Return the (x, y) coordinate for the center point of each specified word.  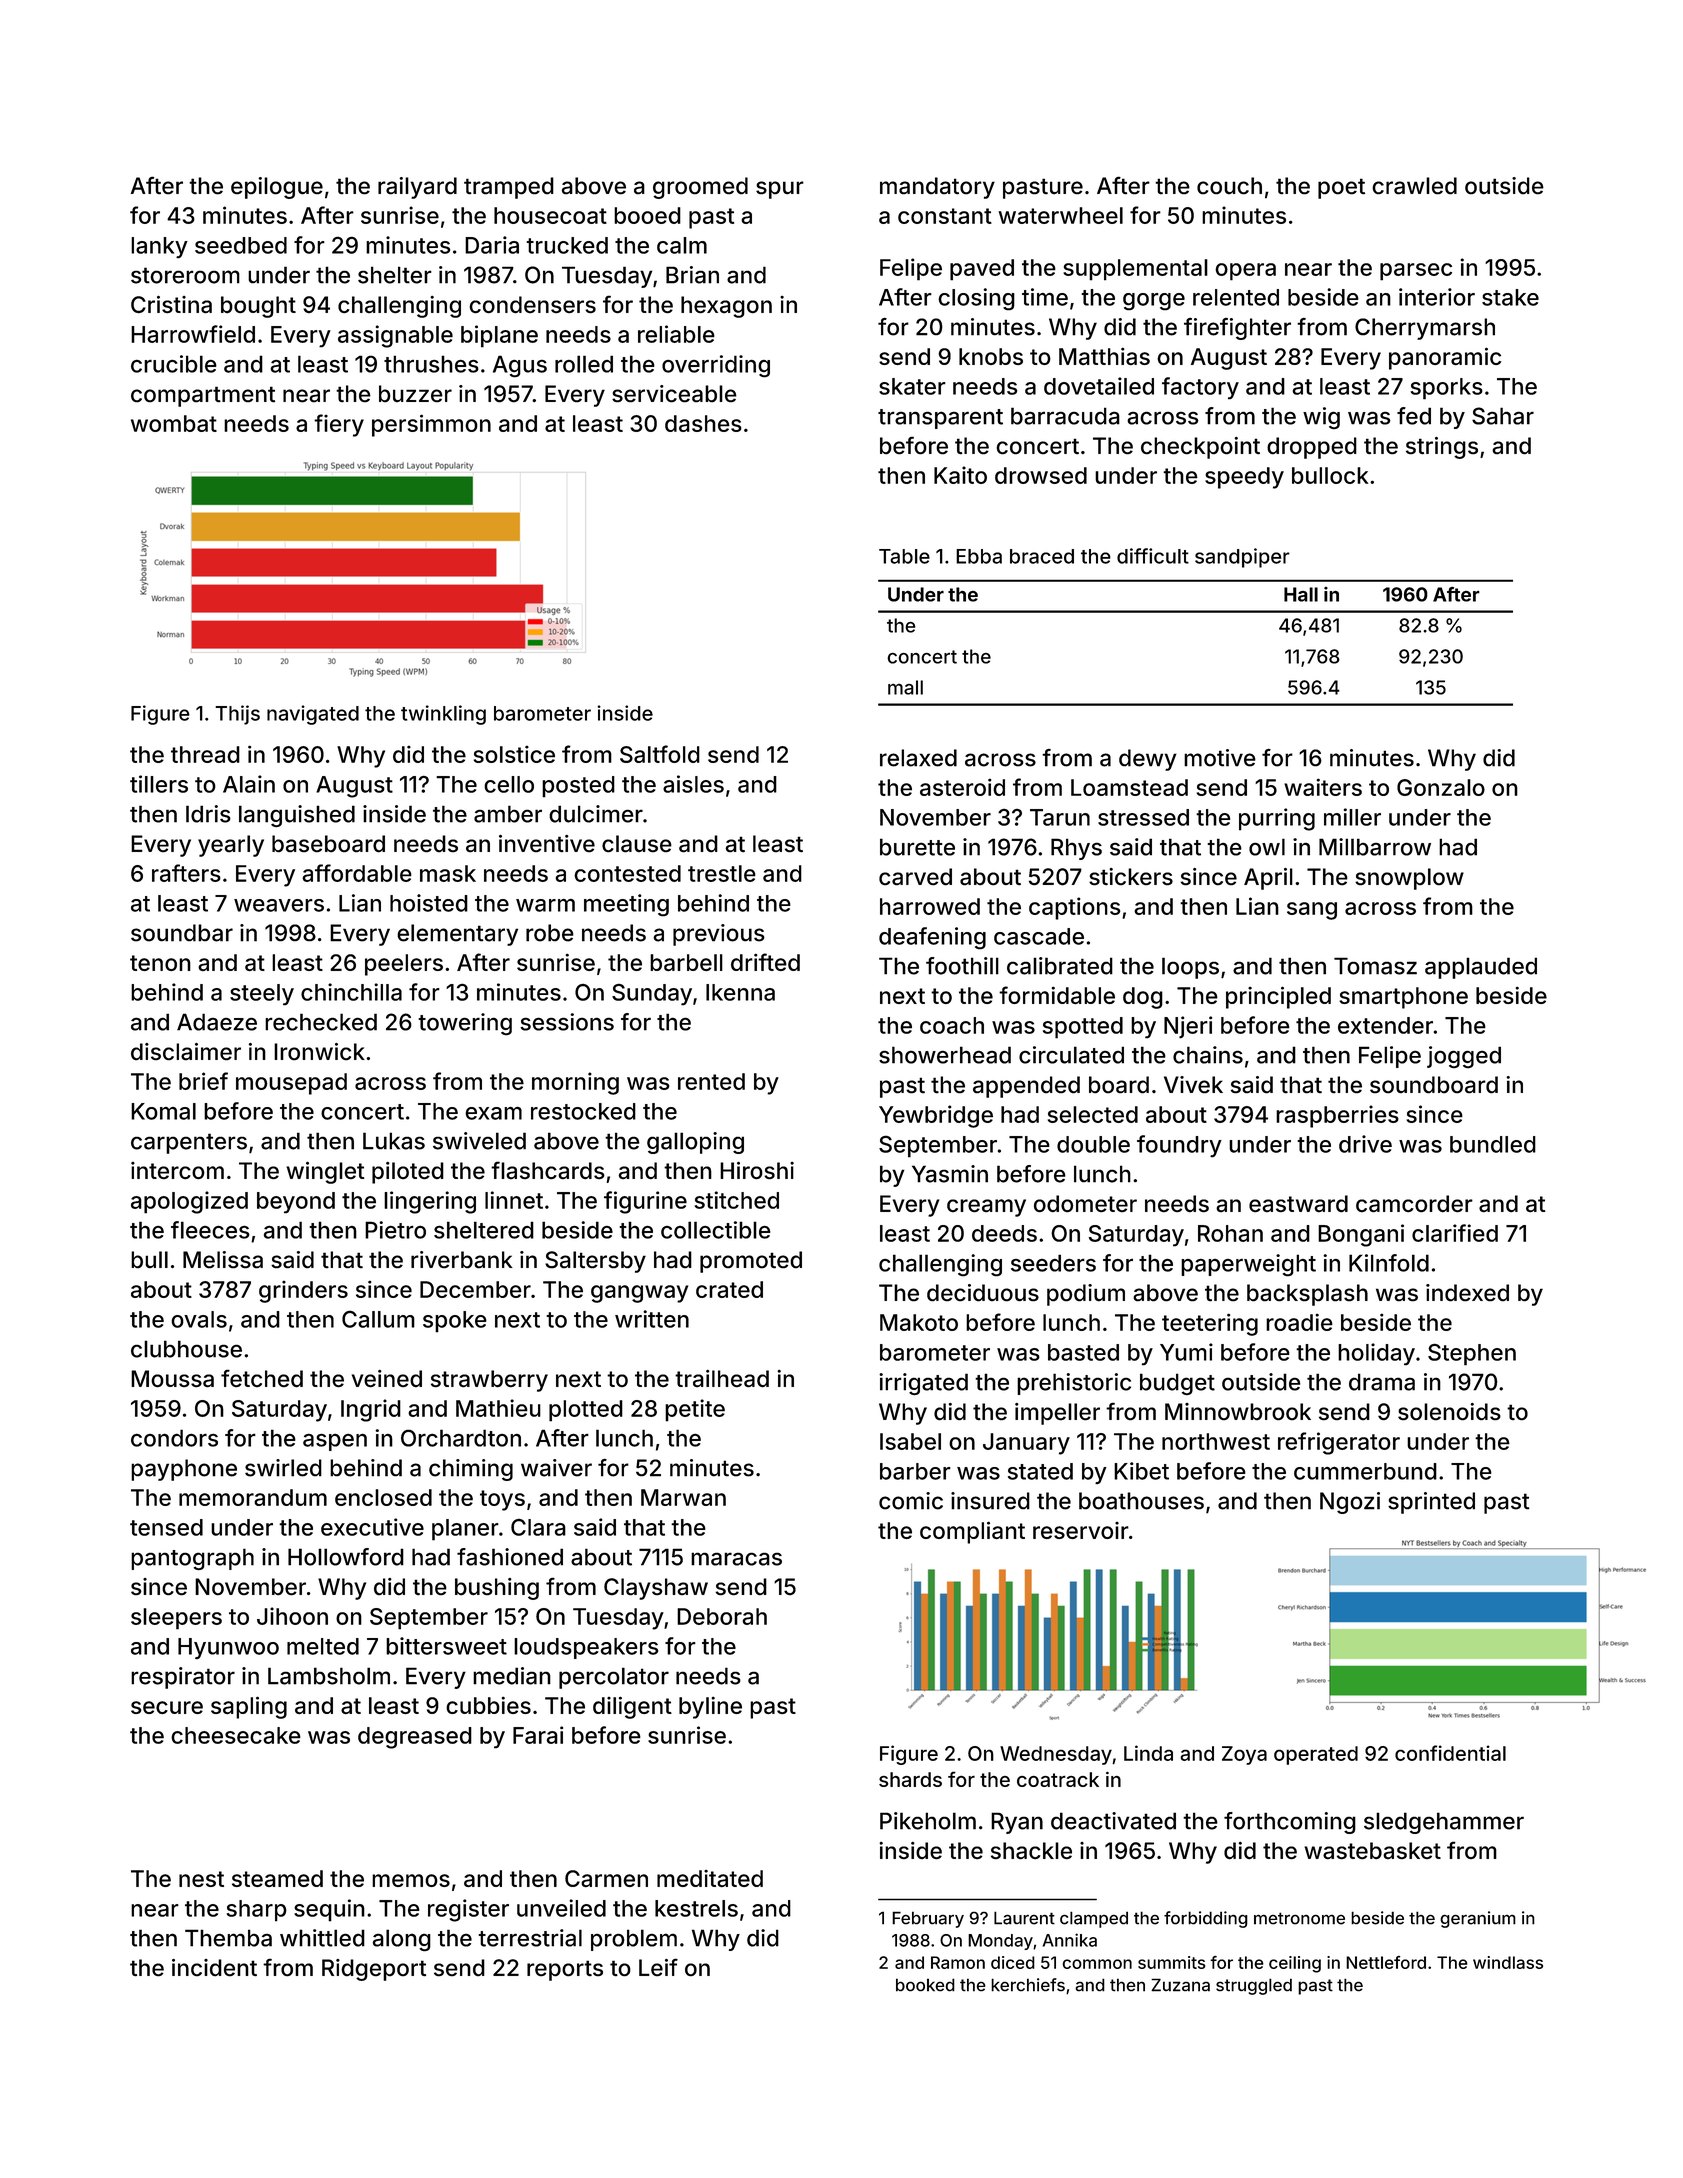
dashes (703, 423)
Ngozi (1350, 1503)
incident (214, 1968)
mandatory (937, 188)
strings (1442, 448)
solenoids (1449, 1411)
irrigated (923, 1384)
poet (1341, 188)
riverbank (462, 1259)
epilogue (277, 188)
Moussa (172, 1378)
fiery (339, 425)
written (652, 1319)
